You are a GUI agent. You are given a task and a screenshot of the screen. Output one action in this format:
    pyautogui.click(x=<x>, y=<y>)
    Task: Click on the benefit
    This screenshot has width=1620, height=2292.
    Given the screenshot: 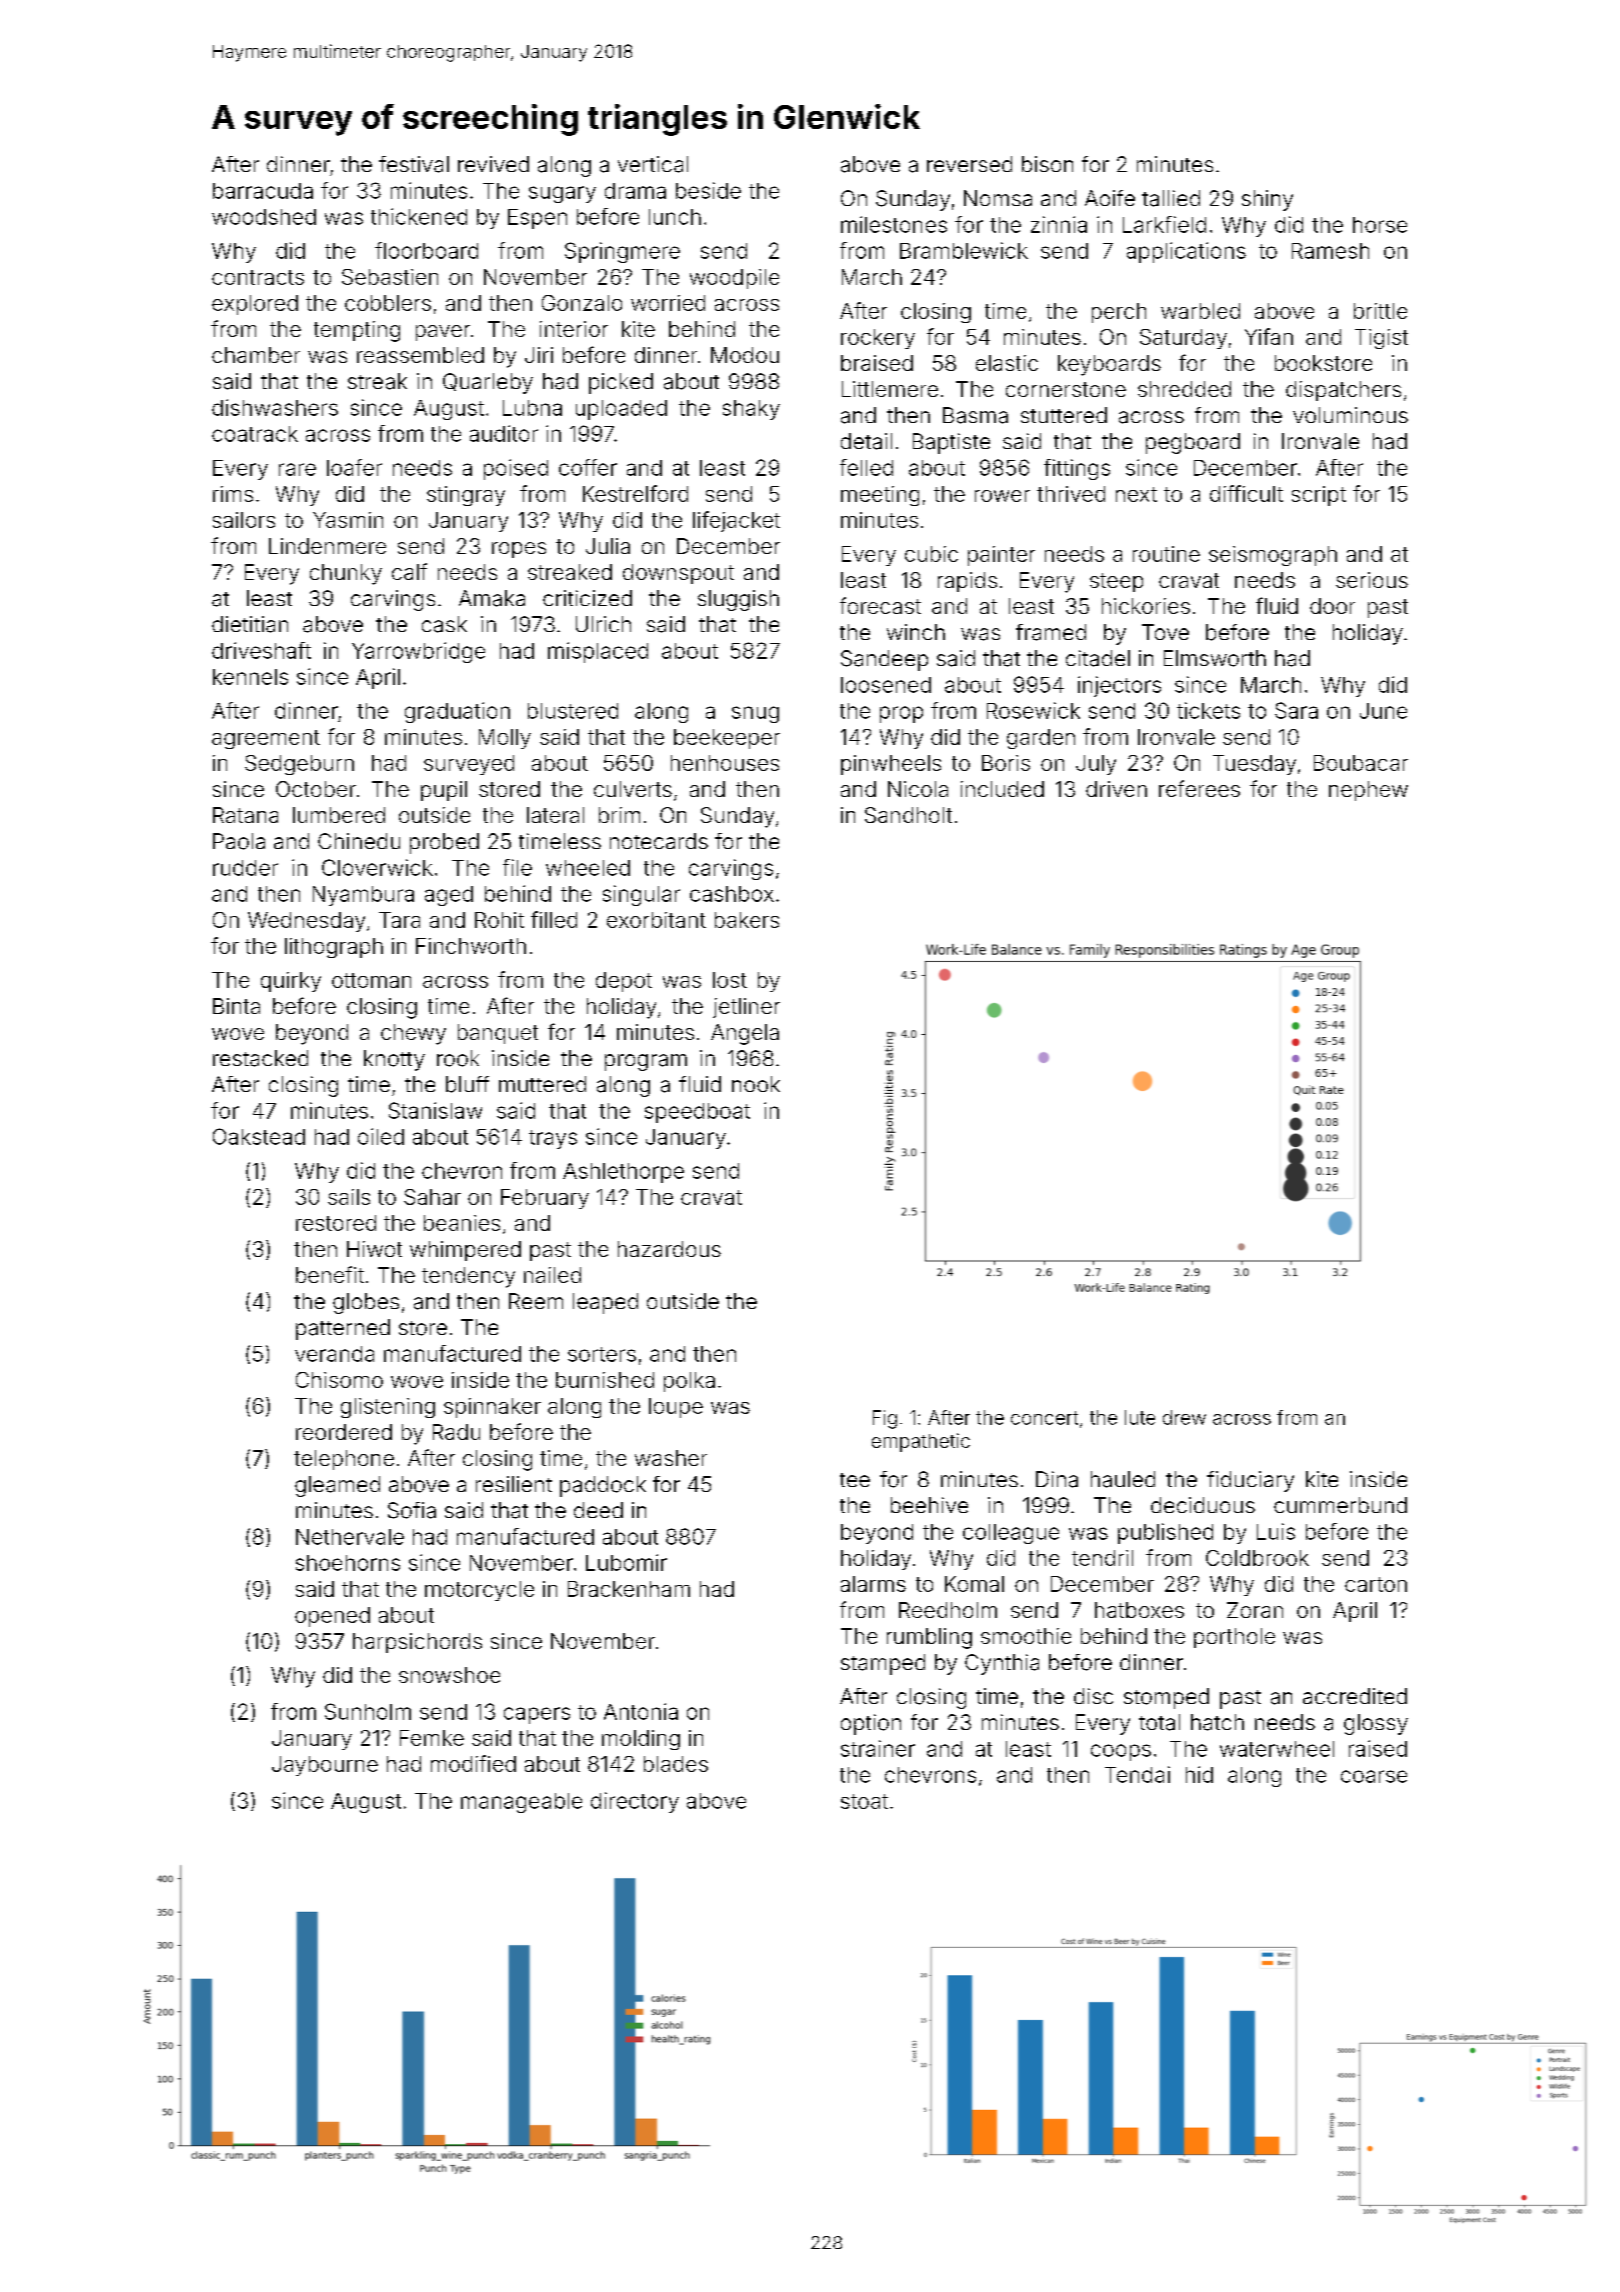 What is the action you would take?
    pyautogui.click(x=330, y=1274)
